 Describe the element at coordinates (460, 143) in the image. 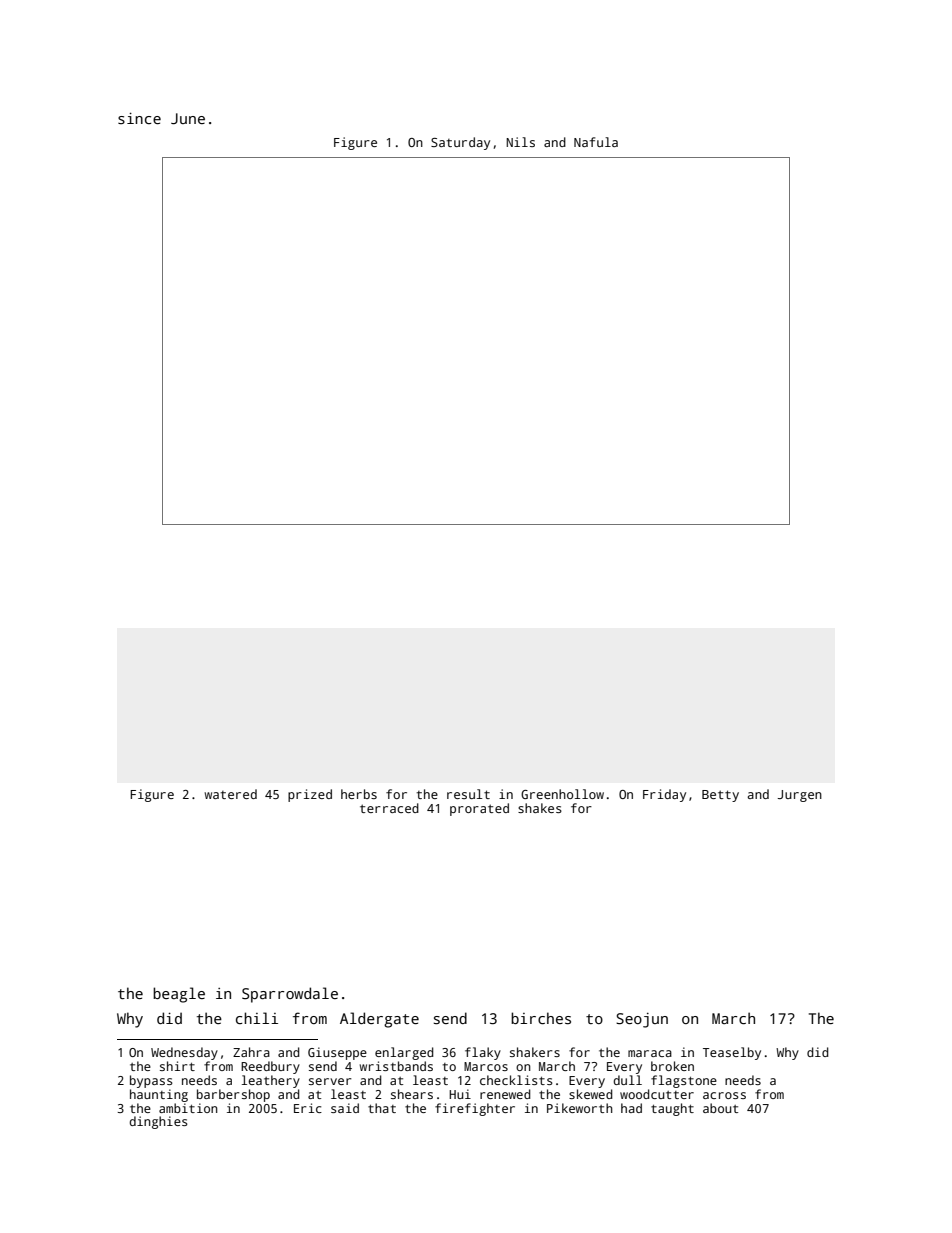

I see `Saturday` at that location.
